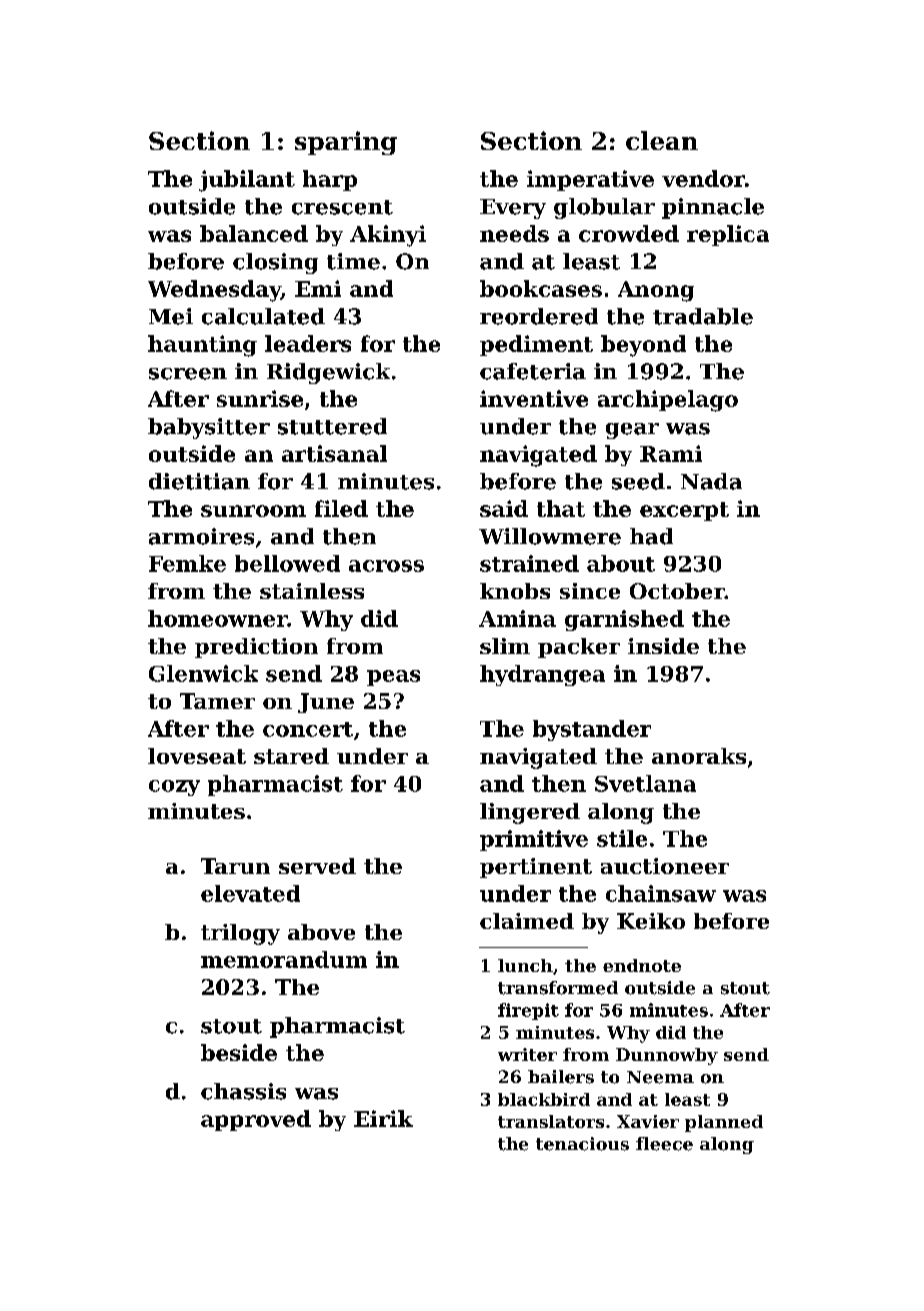 Image resolution: width=924 pixels, height=1311 pixels. Describe the element at coordinates (525, 965) in the image. I see `lunch` at that location.
